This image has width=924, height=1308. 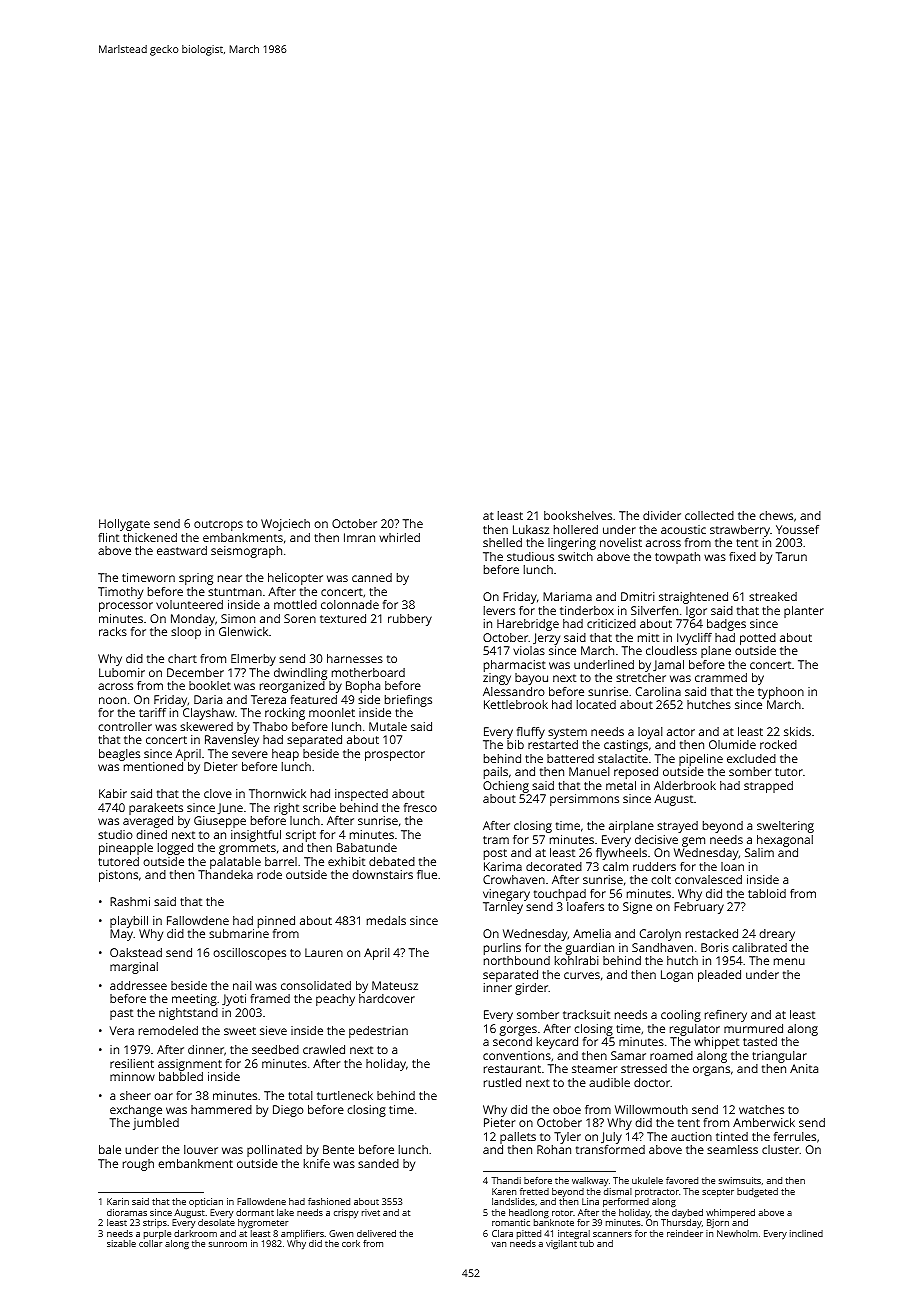 I want to click on medals, so click(x=386, y=920).
